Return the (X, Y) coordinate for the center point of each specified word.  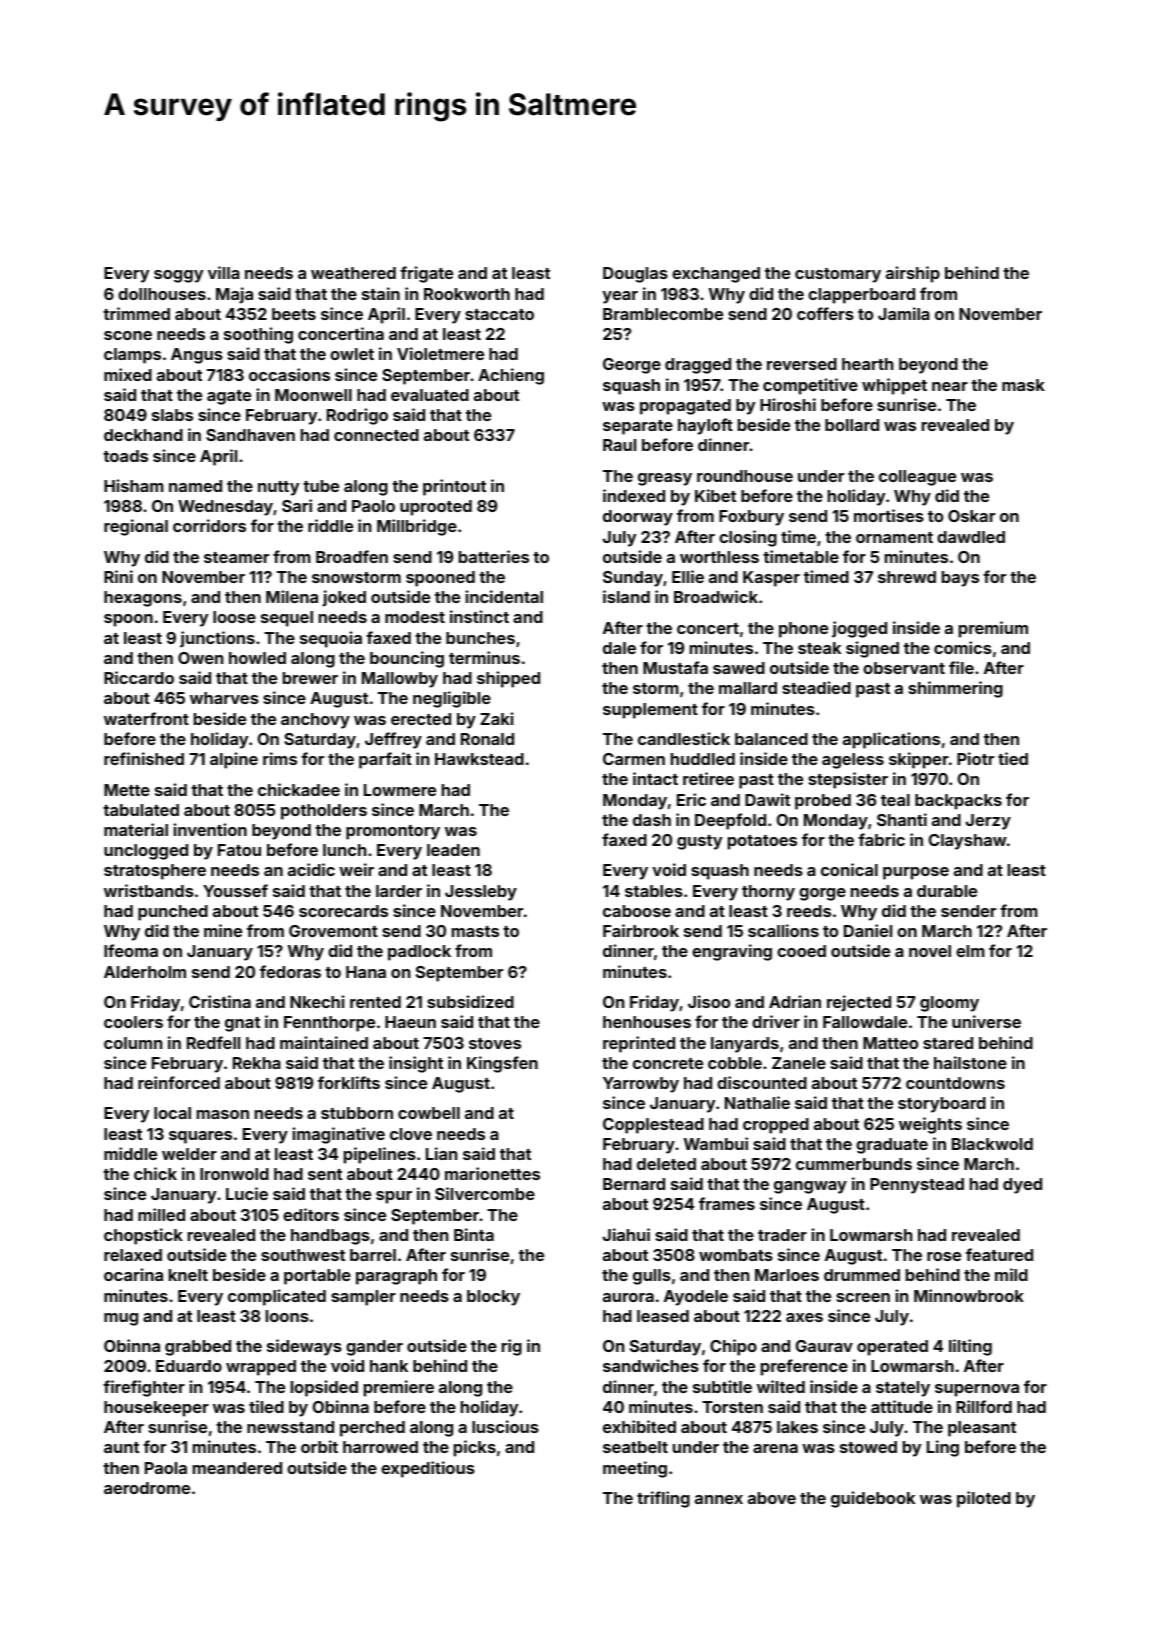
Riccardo (139, 677)
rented (375, 1002)
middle (130, 1153)
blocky (493, 1298)
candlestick (684, 738)
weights (930, 1125)
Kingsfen (502, 1064)
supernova (977, 1390)
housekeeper (156, 1409)
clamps (132, 356)
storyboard (942, 1105)
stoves (495, 1043)
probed (823, 802)
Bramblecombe (663, 314)
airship (913, 274)
